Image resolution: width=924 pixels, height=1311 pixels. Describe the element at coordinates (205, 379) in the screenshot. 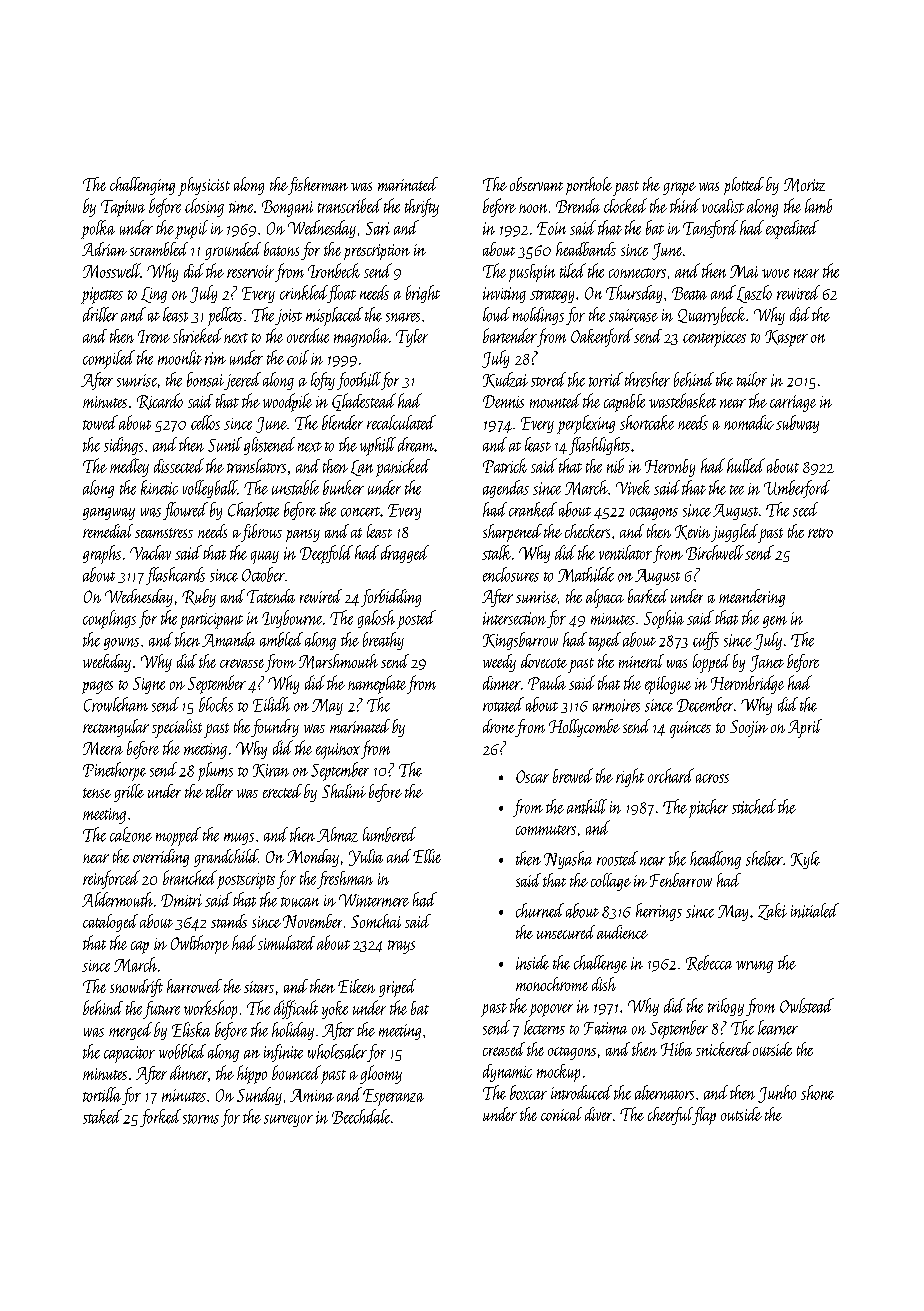

I see `bonsai` at that location.
